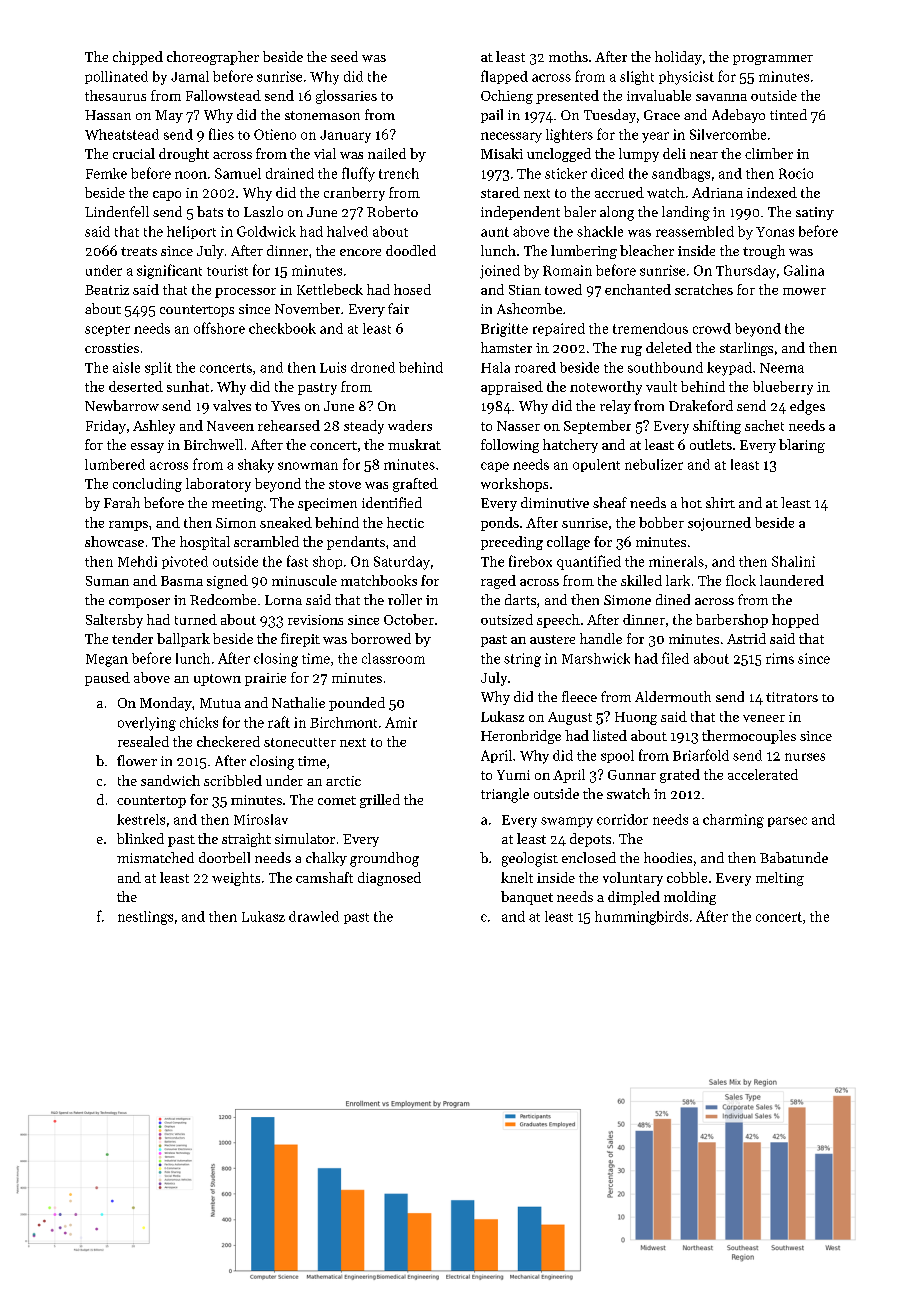  Describe the element at coordinates (719, 524) in the screenshot. I see `sojourned` at that location.
